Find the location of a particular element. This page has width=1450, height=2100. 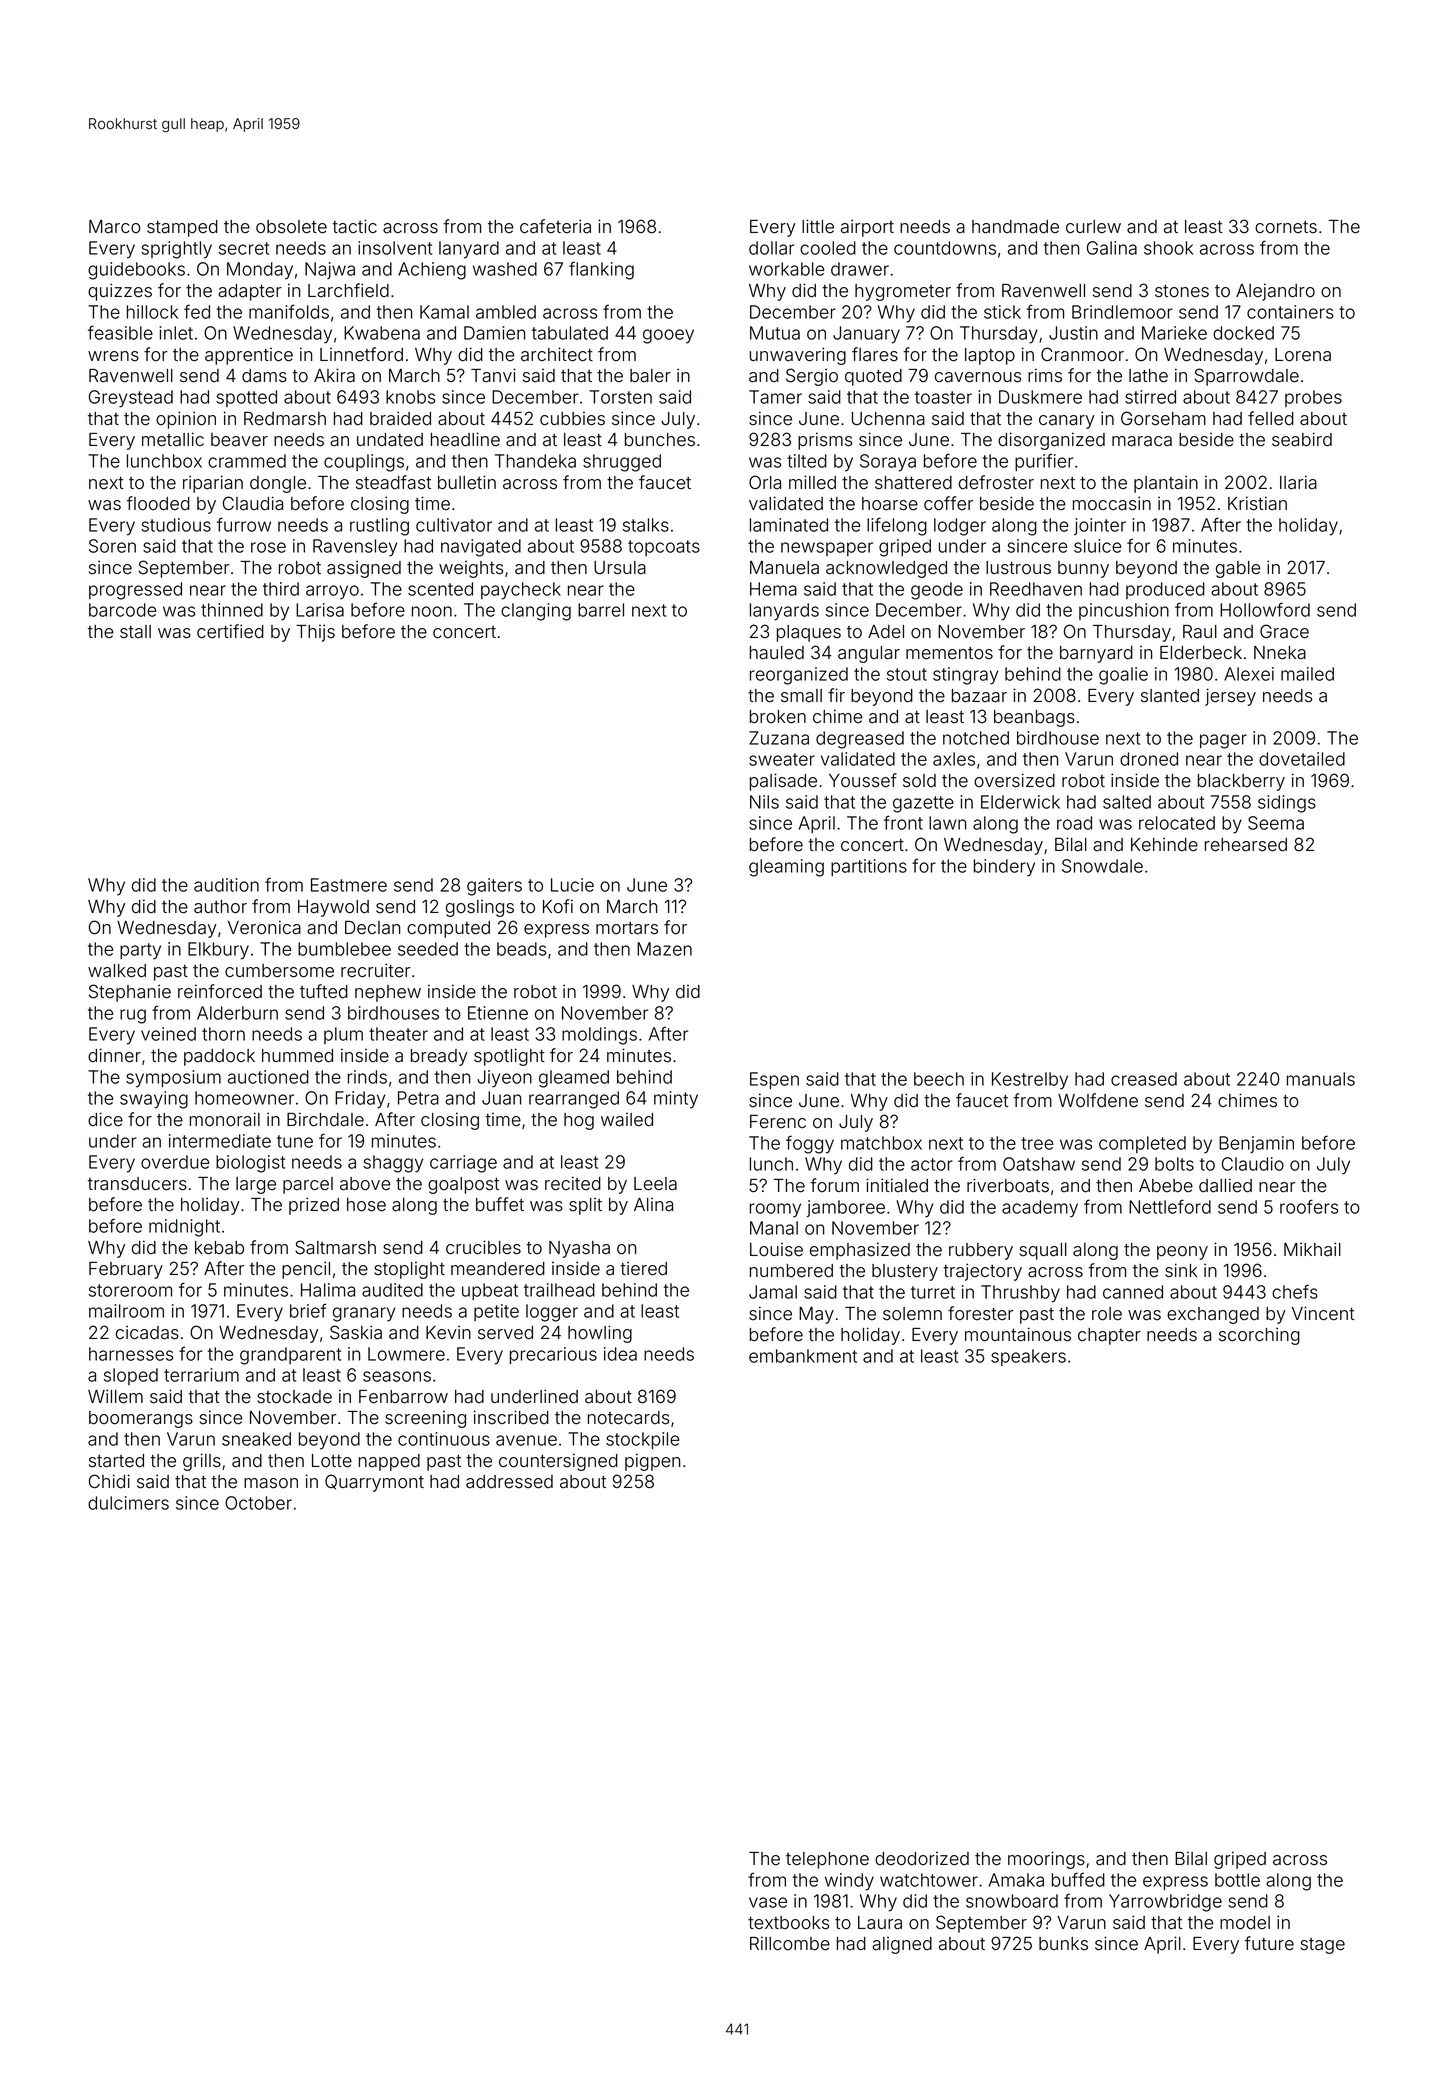

stalks is located at coordinates (646, 525).
